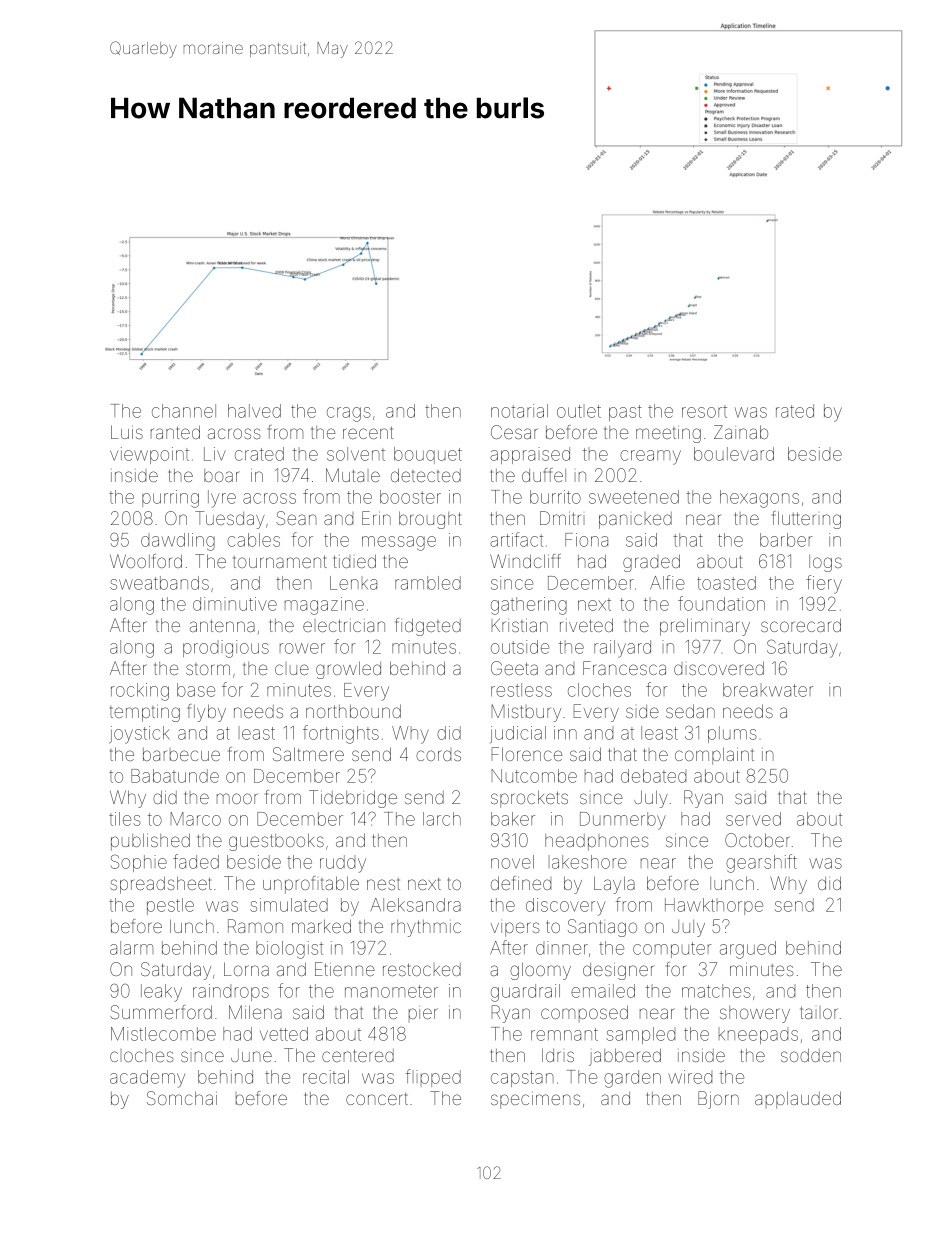 Image resolution: width=952 pixels, height=1233 pixels. What do you see at coordinates (170, 499) in the document?
I see `purring` at bounding box center [170, 499].
